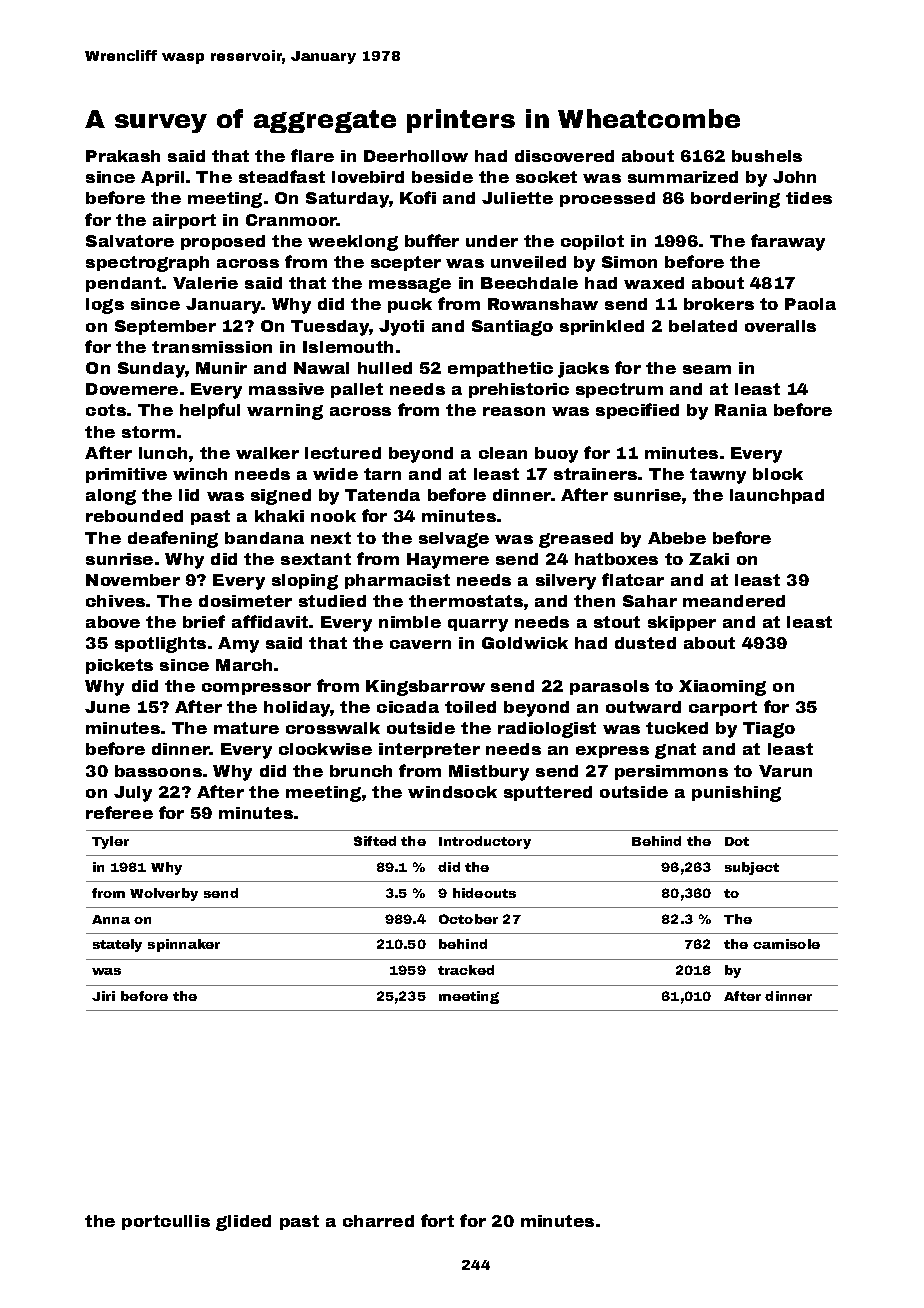 This image has height=1308, width=924. Describe the element at coordinates (166, 1222) in the image. I see `portcullis` at that location.
